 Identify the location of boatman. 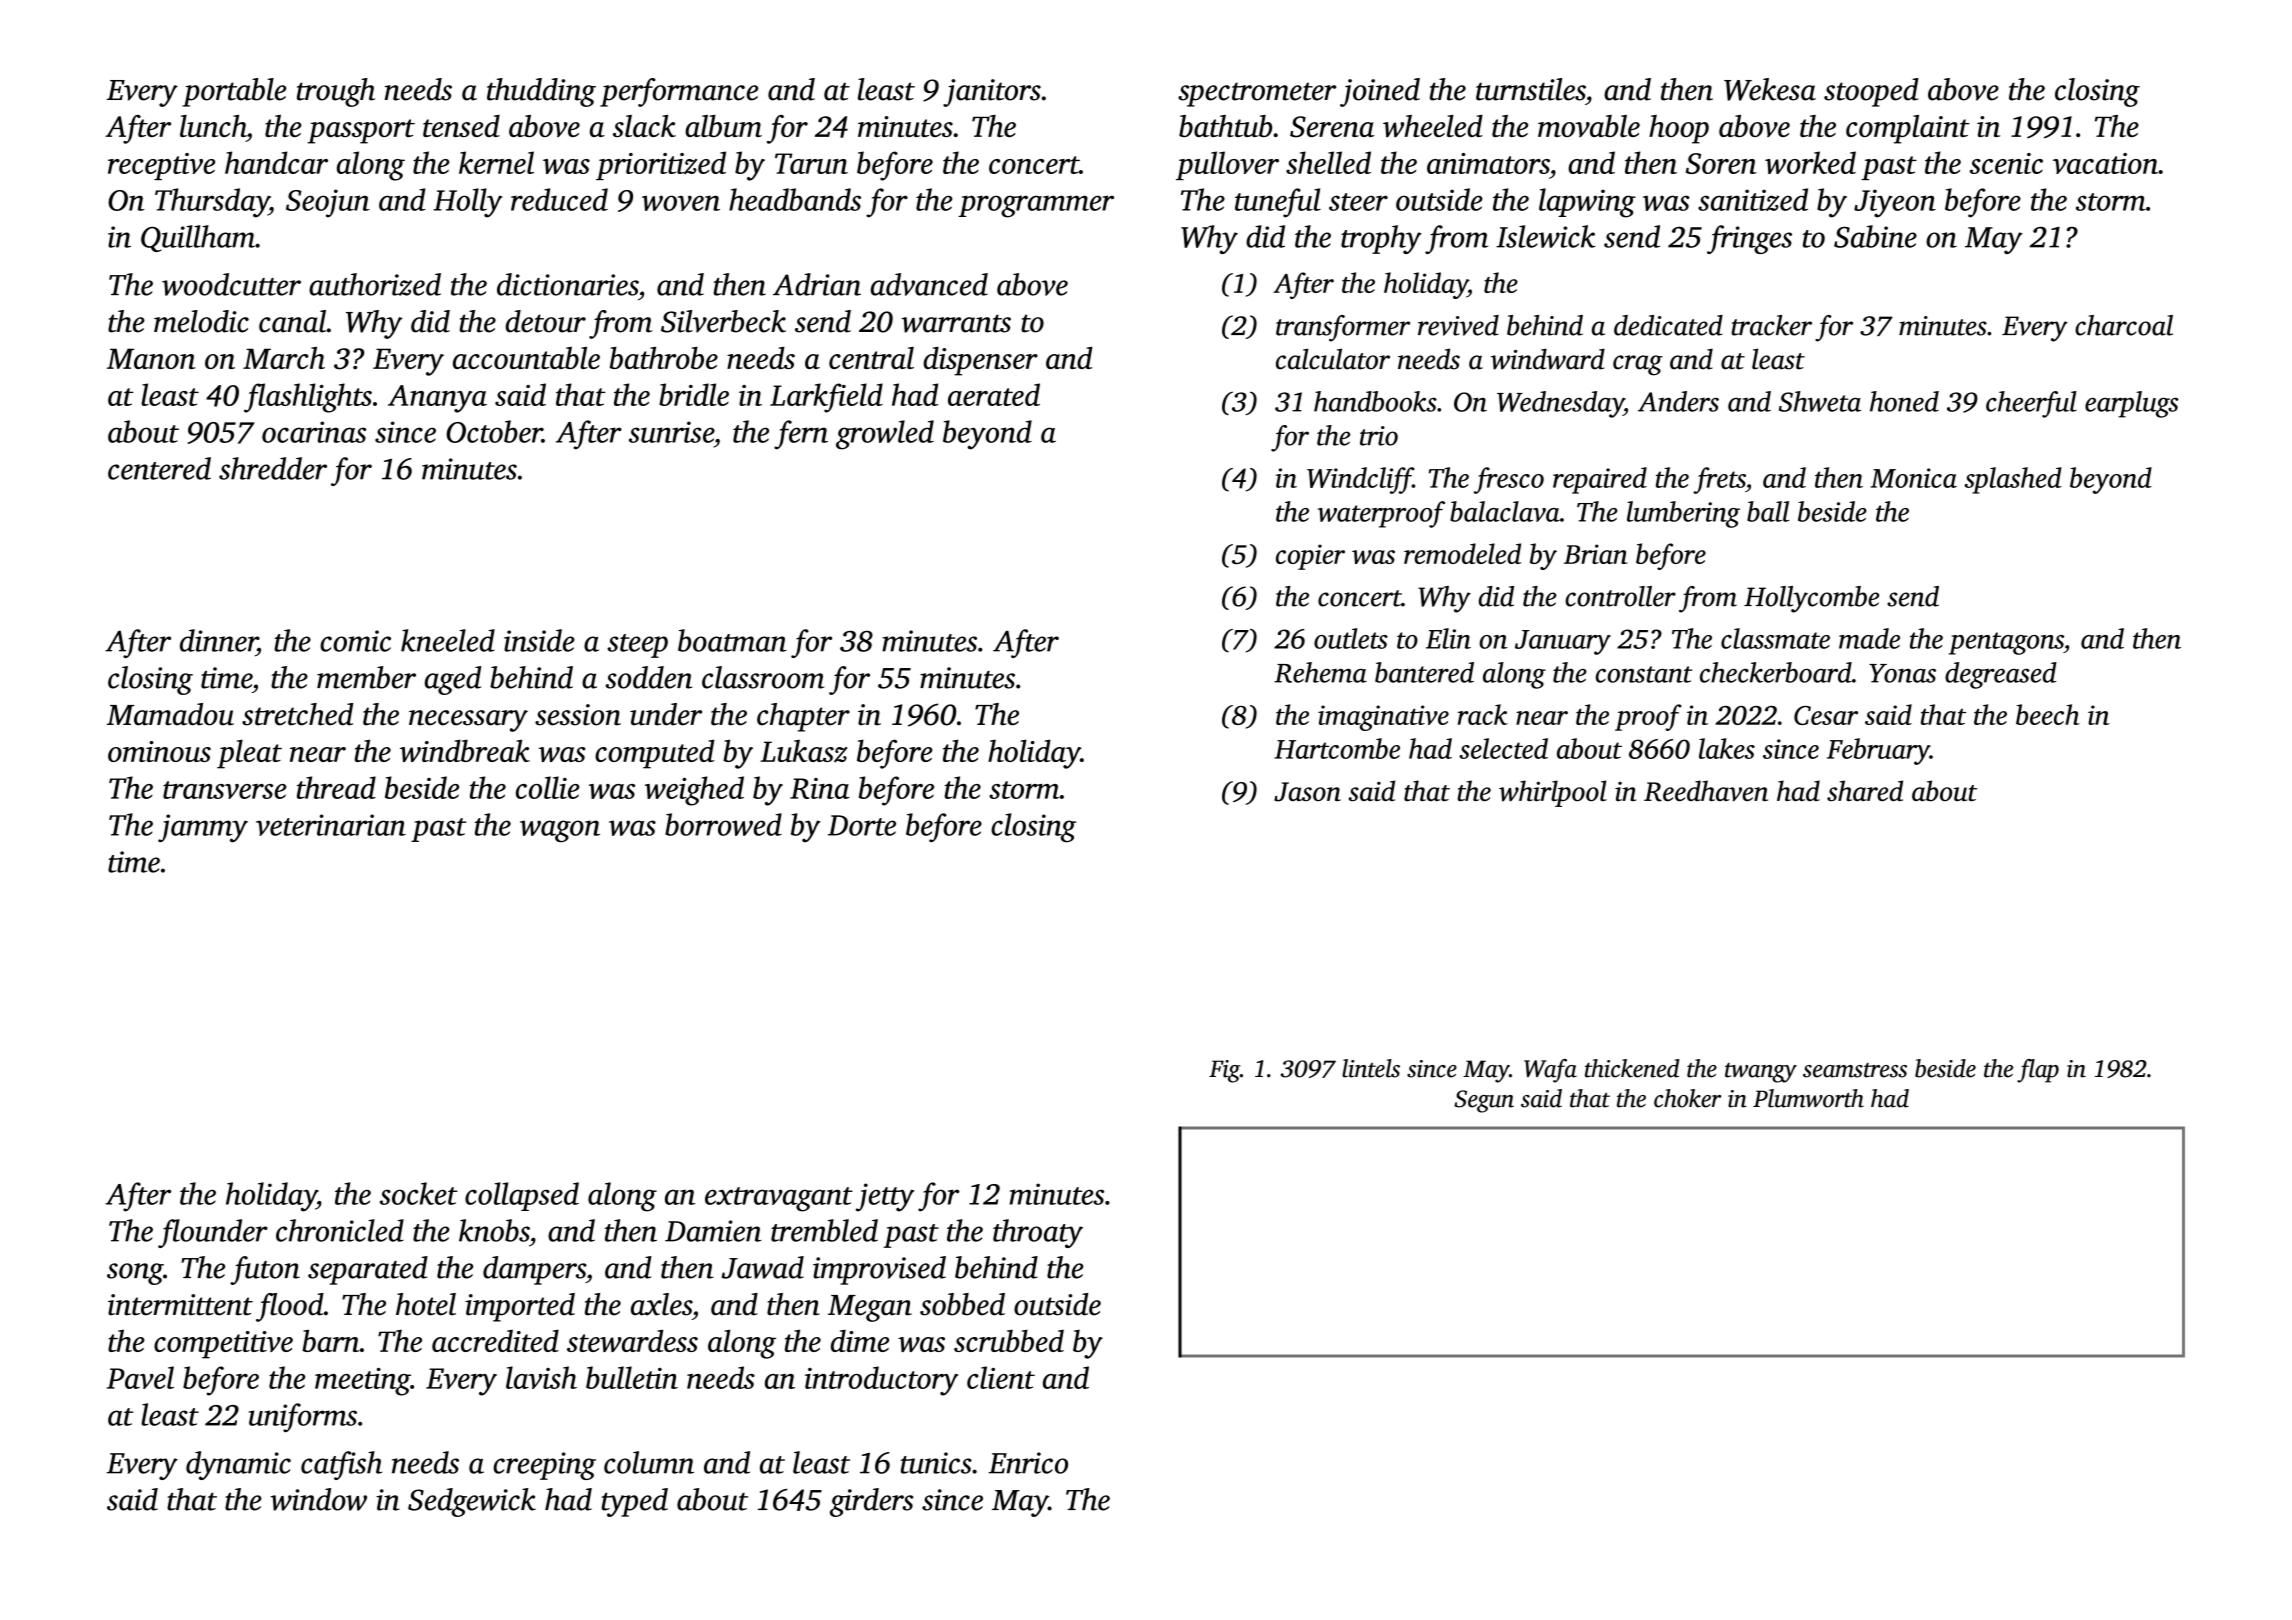
(732, 640).
